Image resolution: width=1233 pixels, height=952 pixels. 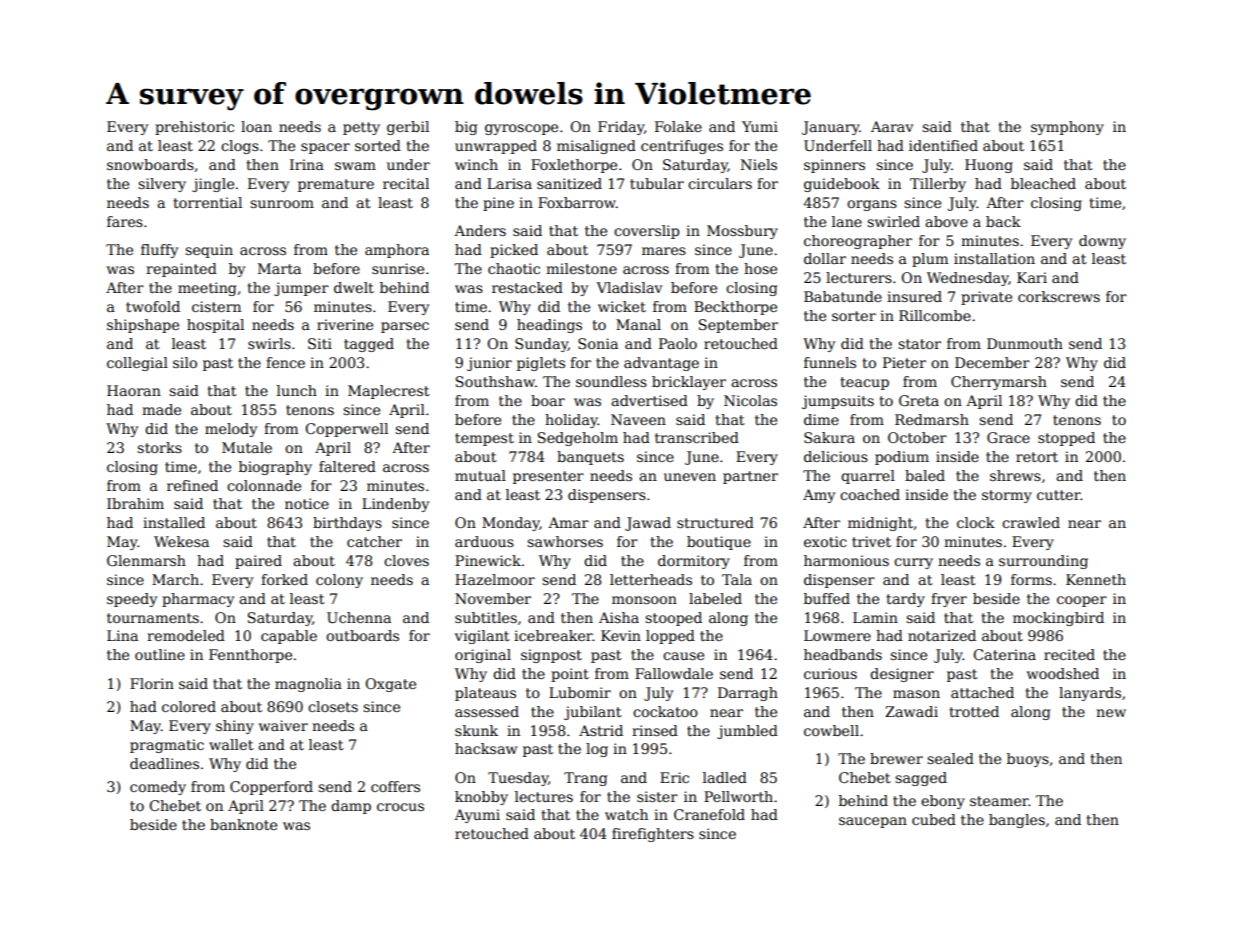 What do you see at coordinates (1004, 654) in the image?
I see `Caterina` at bounding box center [1004, 654].
